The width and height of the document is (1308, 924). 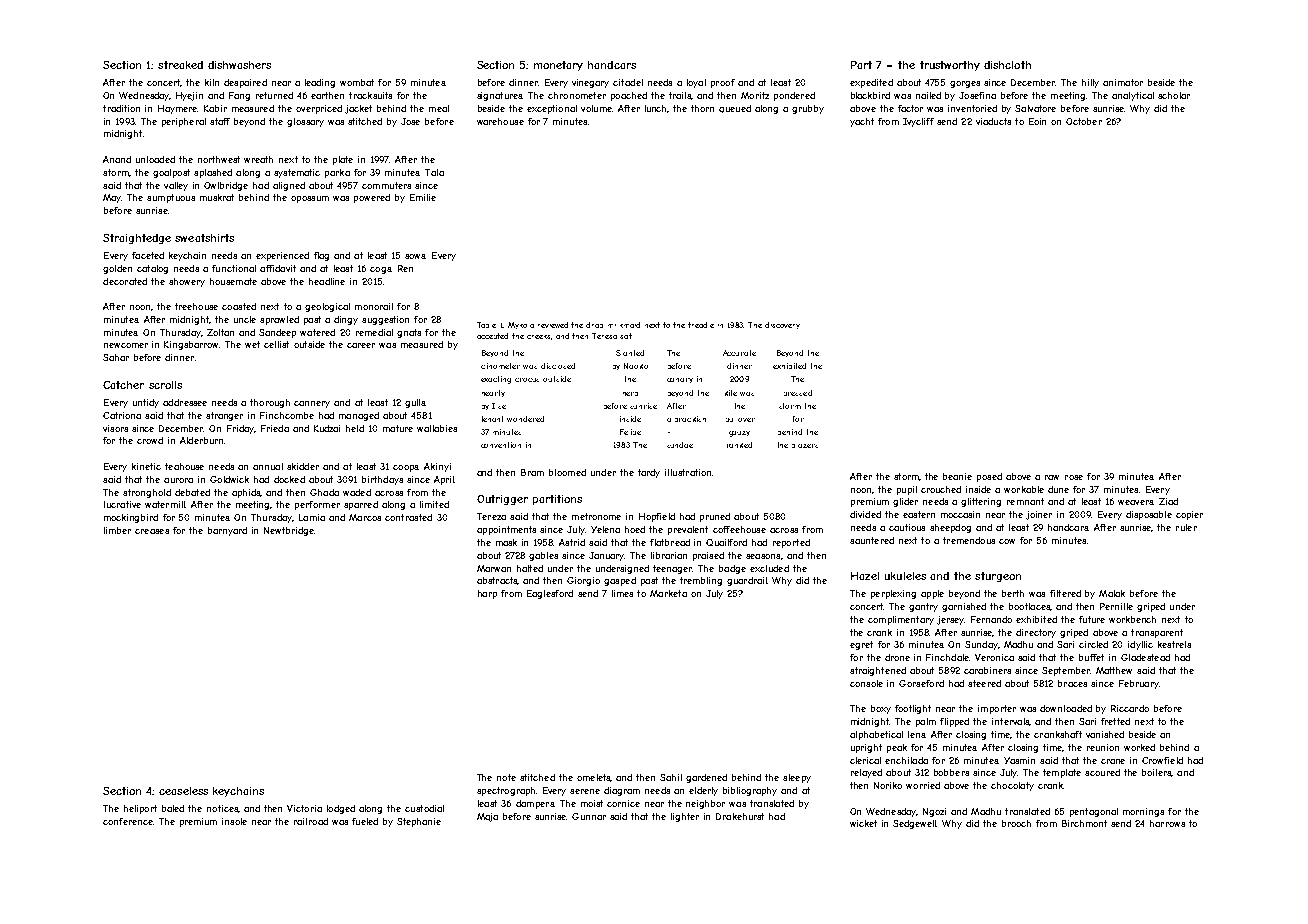 I want to click on October, so click(x=1084, y=121).
